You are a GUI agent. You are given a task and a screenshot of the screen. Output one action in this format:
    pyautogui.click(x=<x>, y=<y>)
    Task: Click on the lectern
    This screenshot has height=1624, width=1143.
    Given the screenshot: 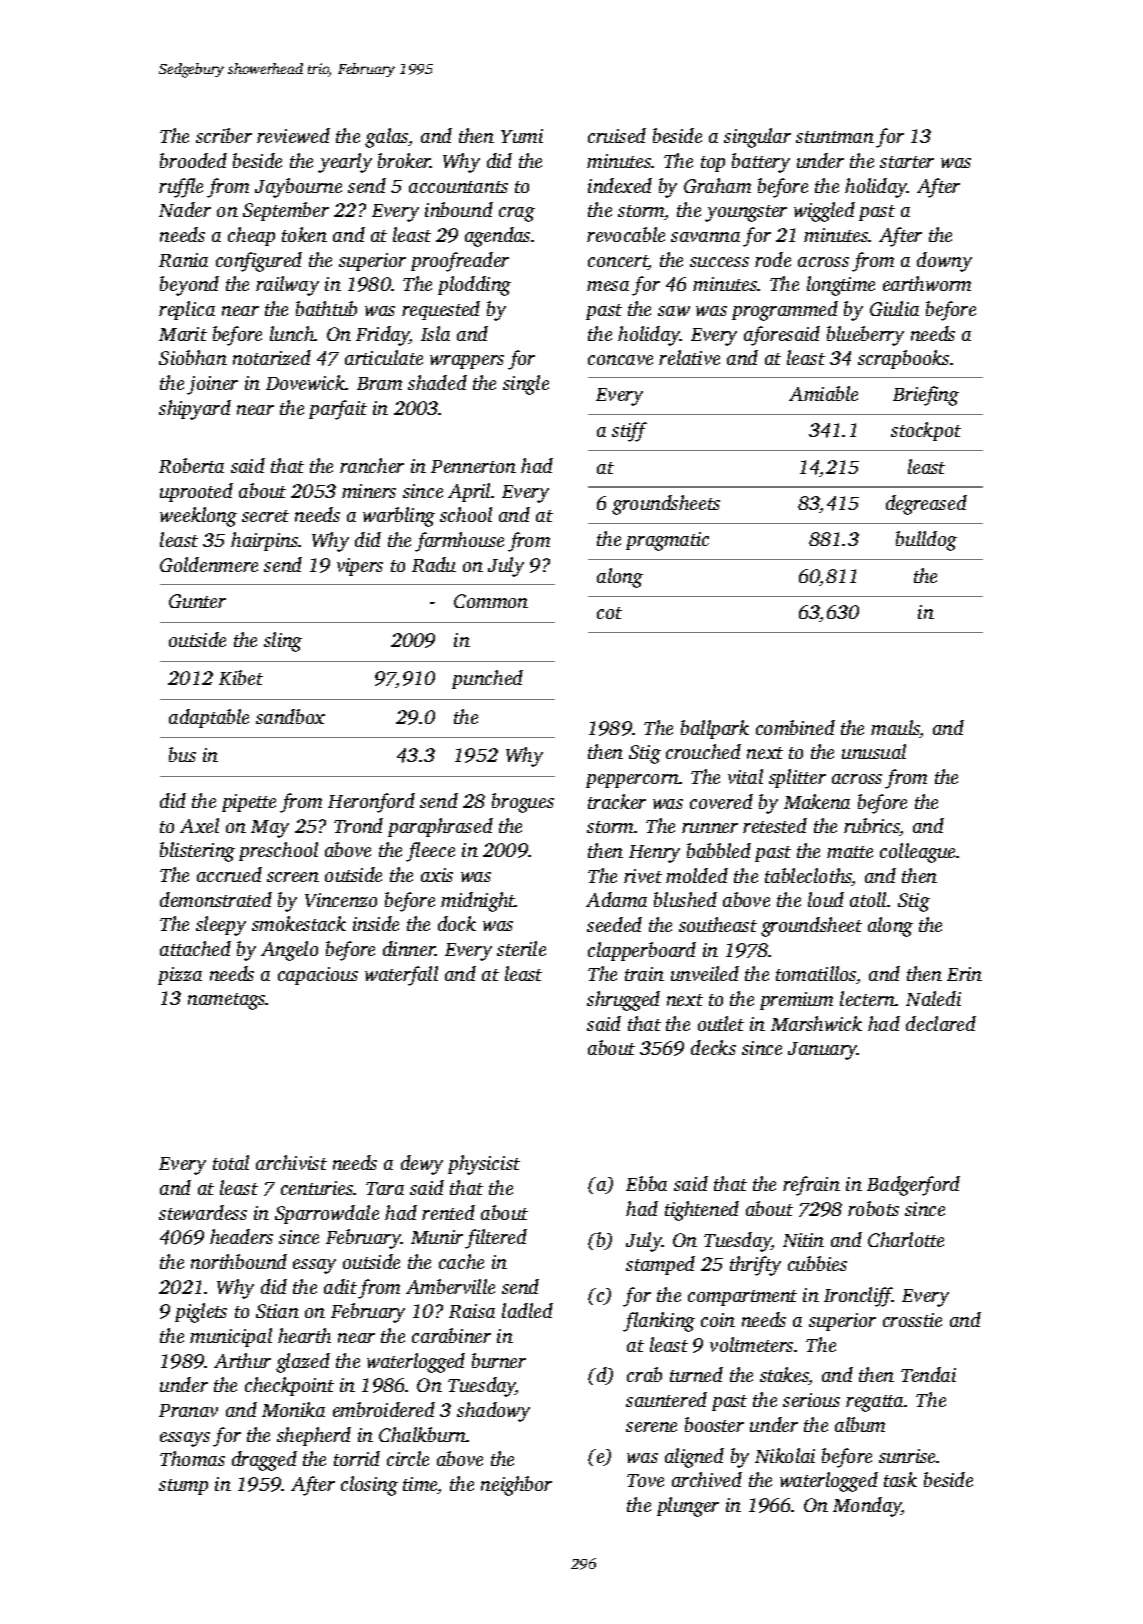 What is the action you would take?
    pyautogui.click(x=868, y=998)
